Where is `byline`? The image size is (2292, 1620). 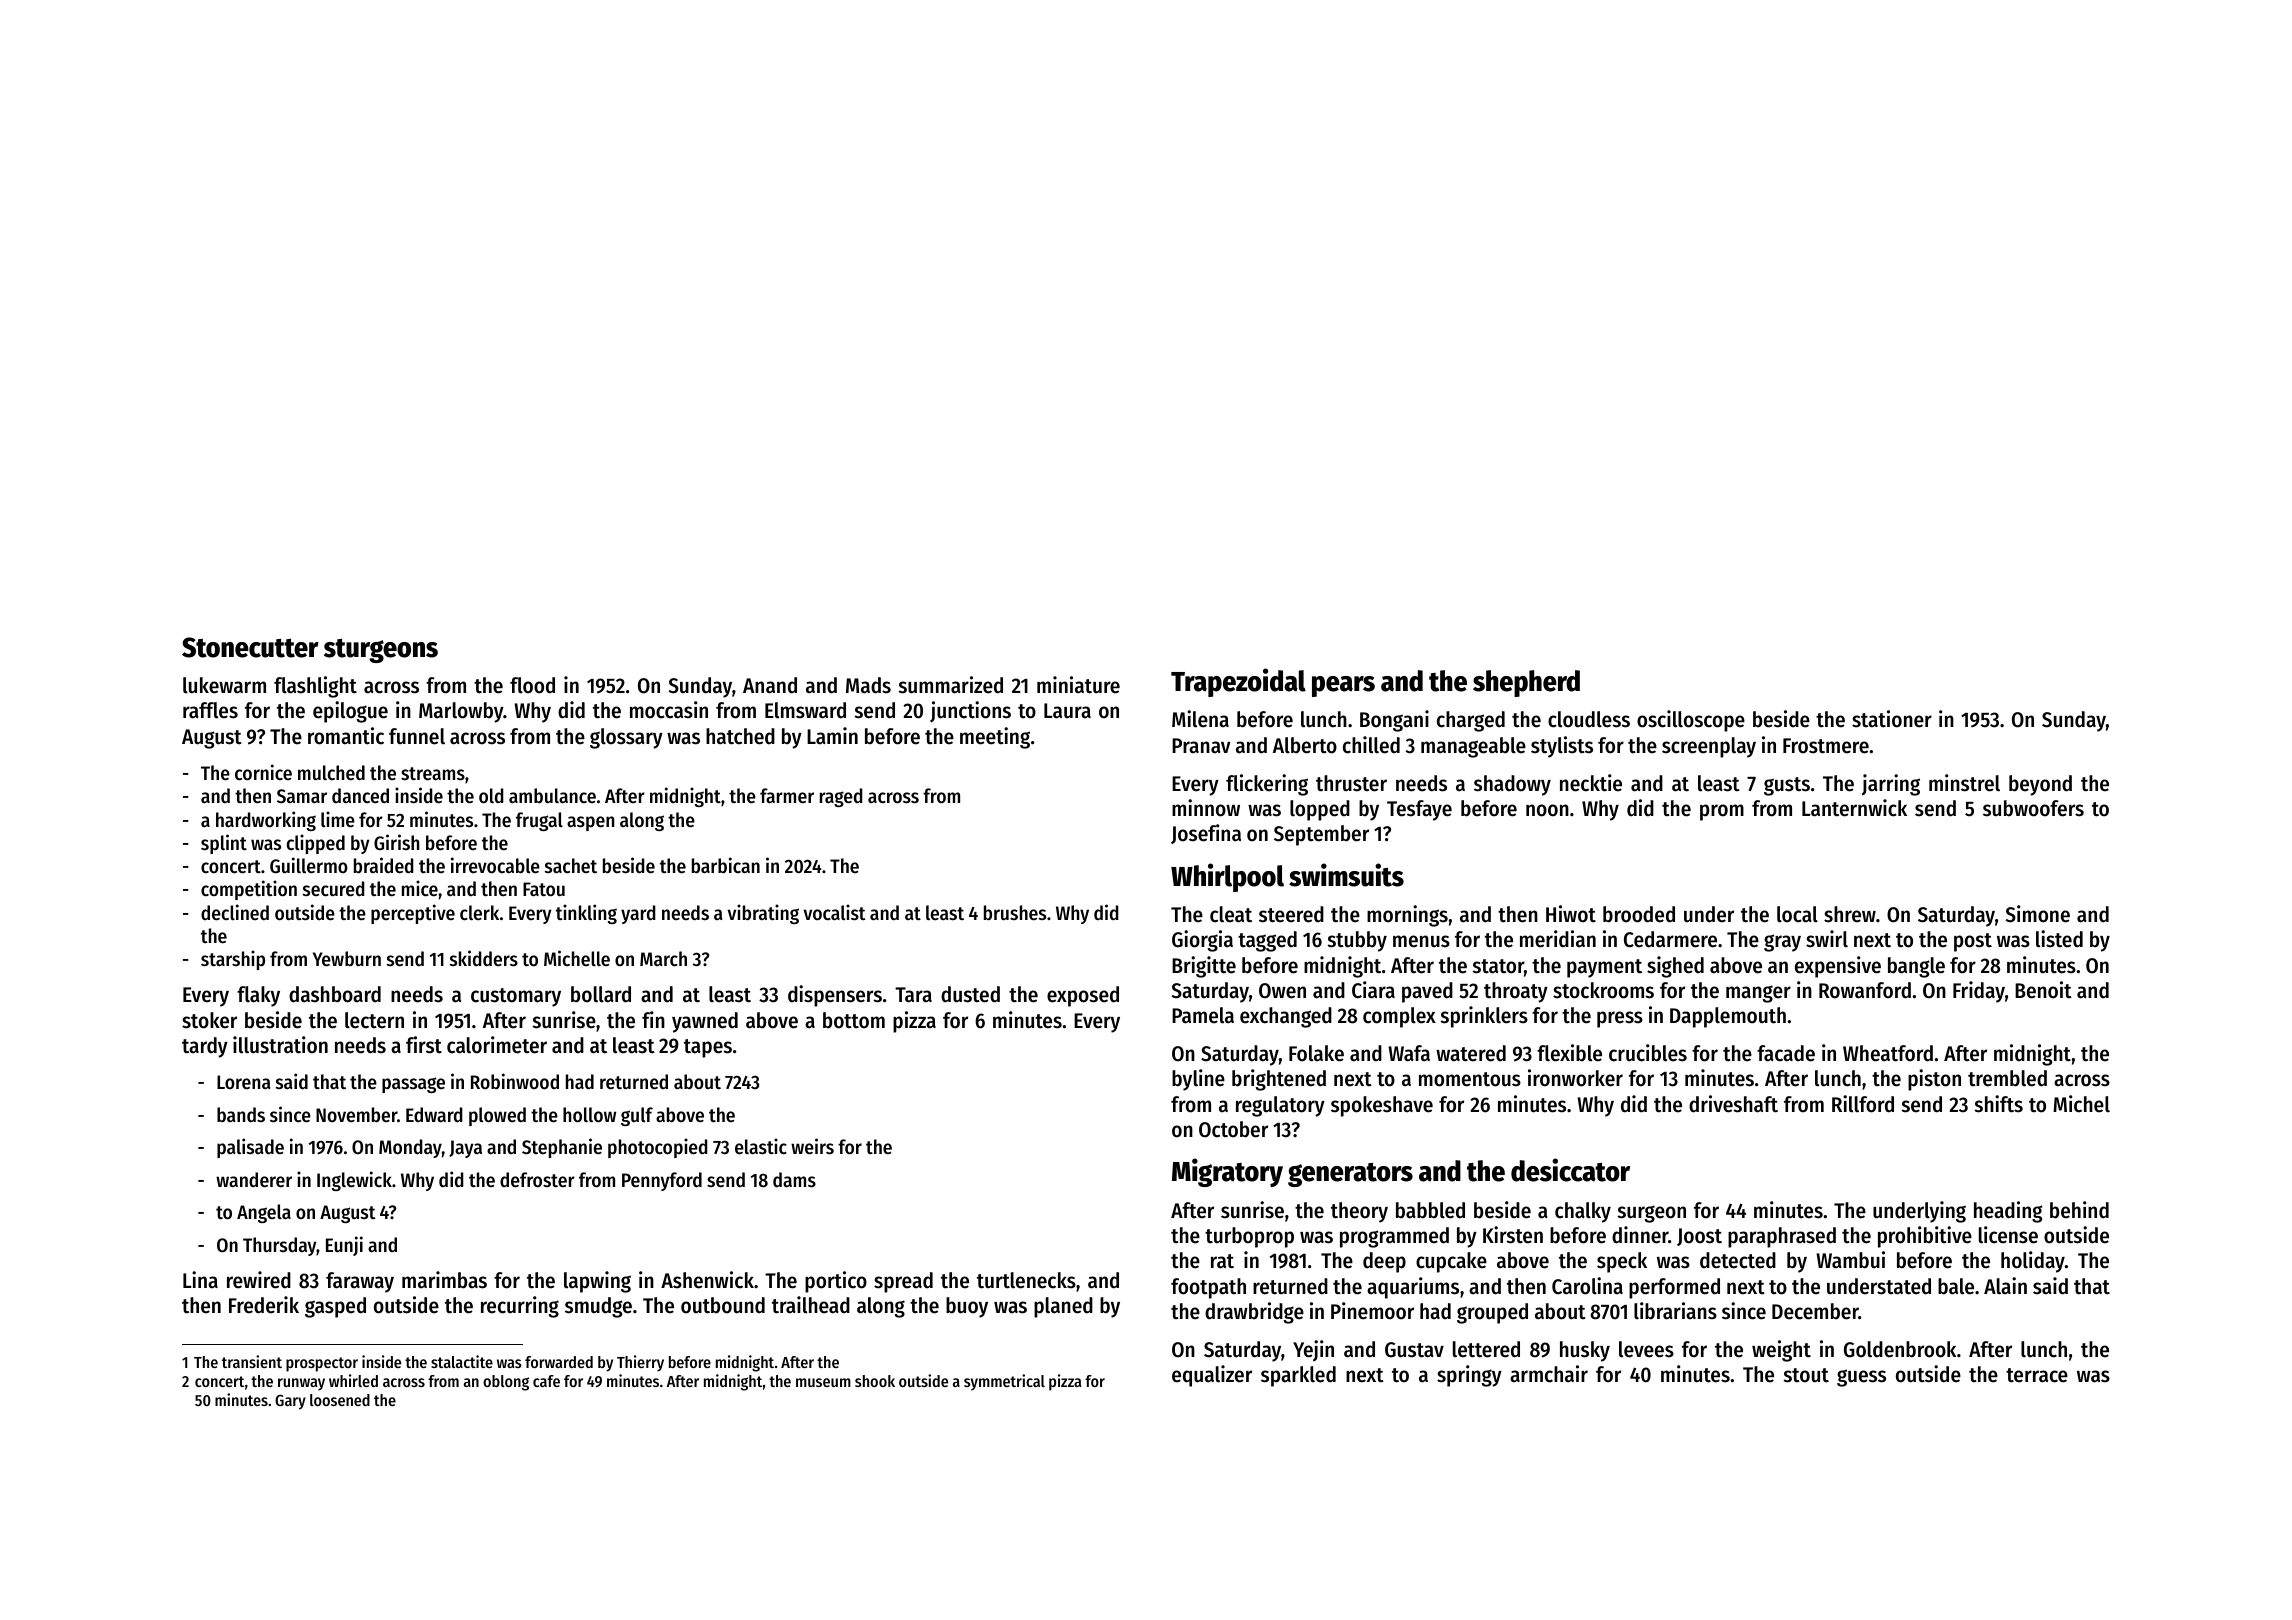
byline is located at coordinates (1198, 1080).
